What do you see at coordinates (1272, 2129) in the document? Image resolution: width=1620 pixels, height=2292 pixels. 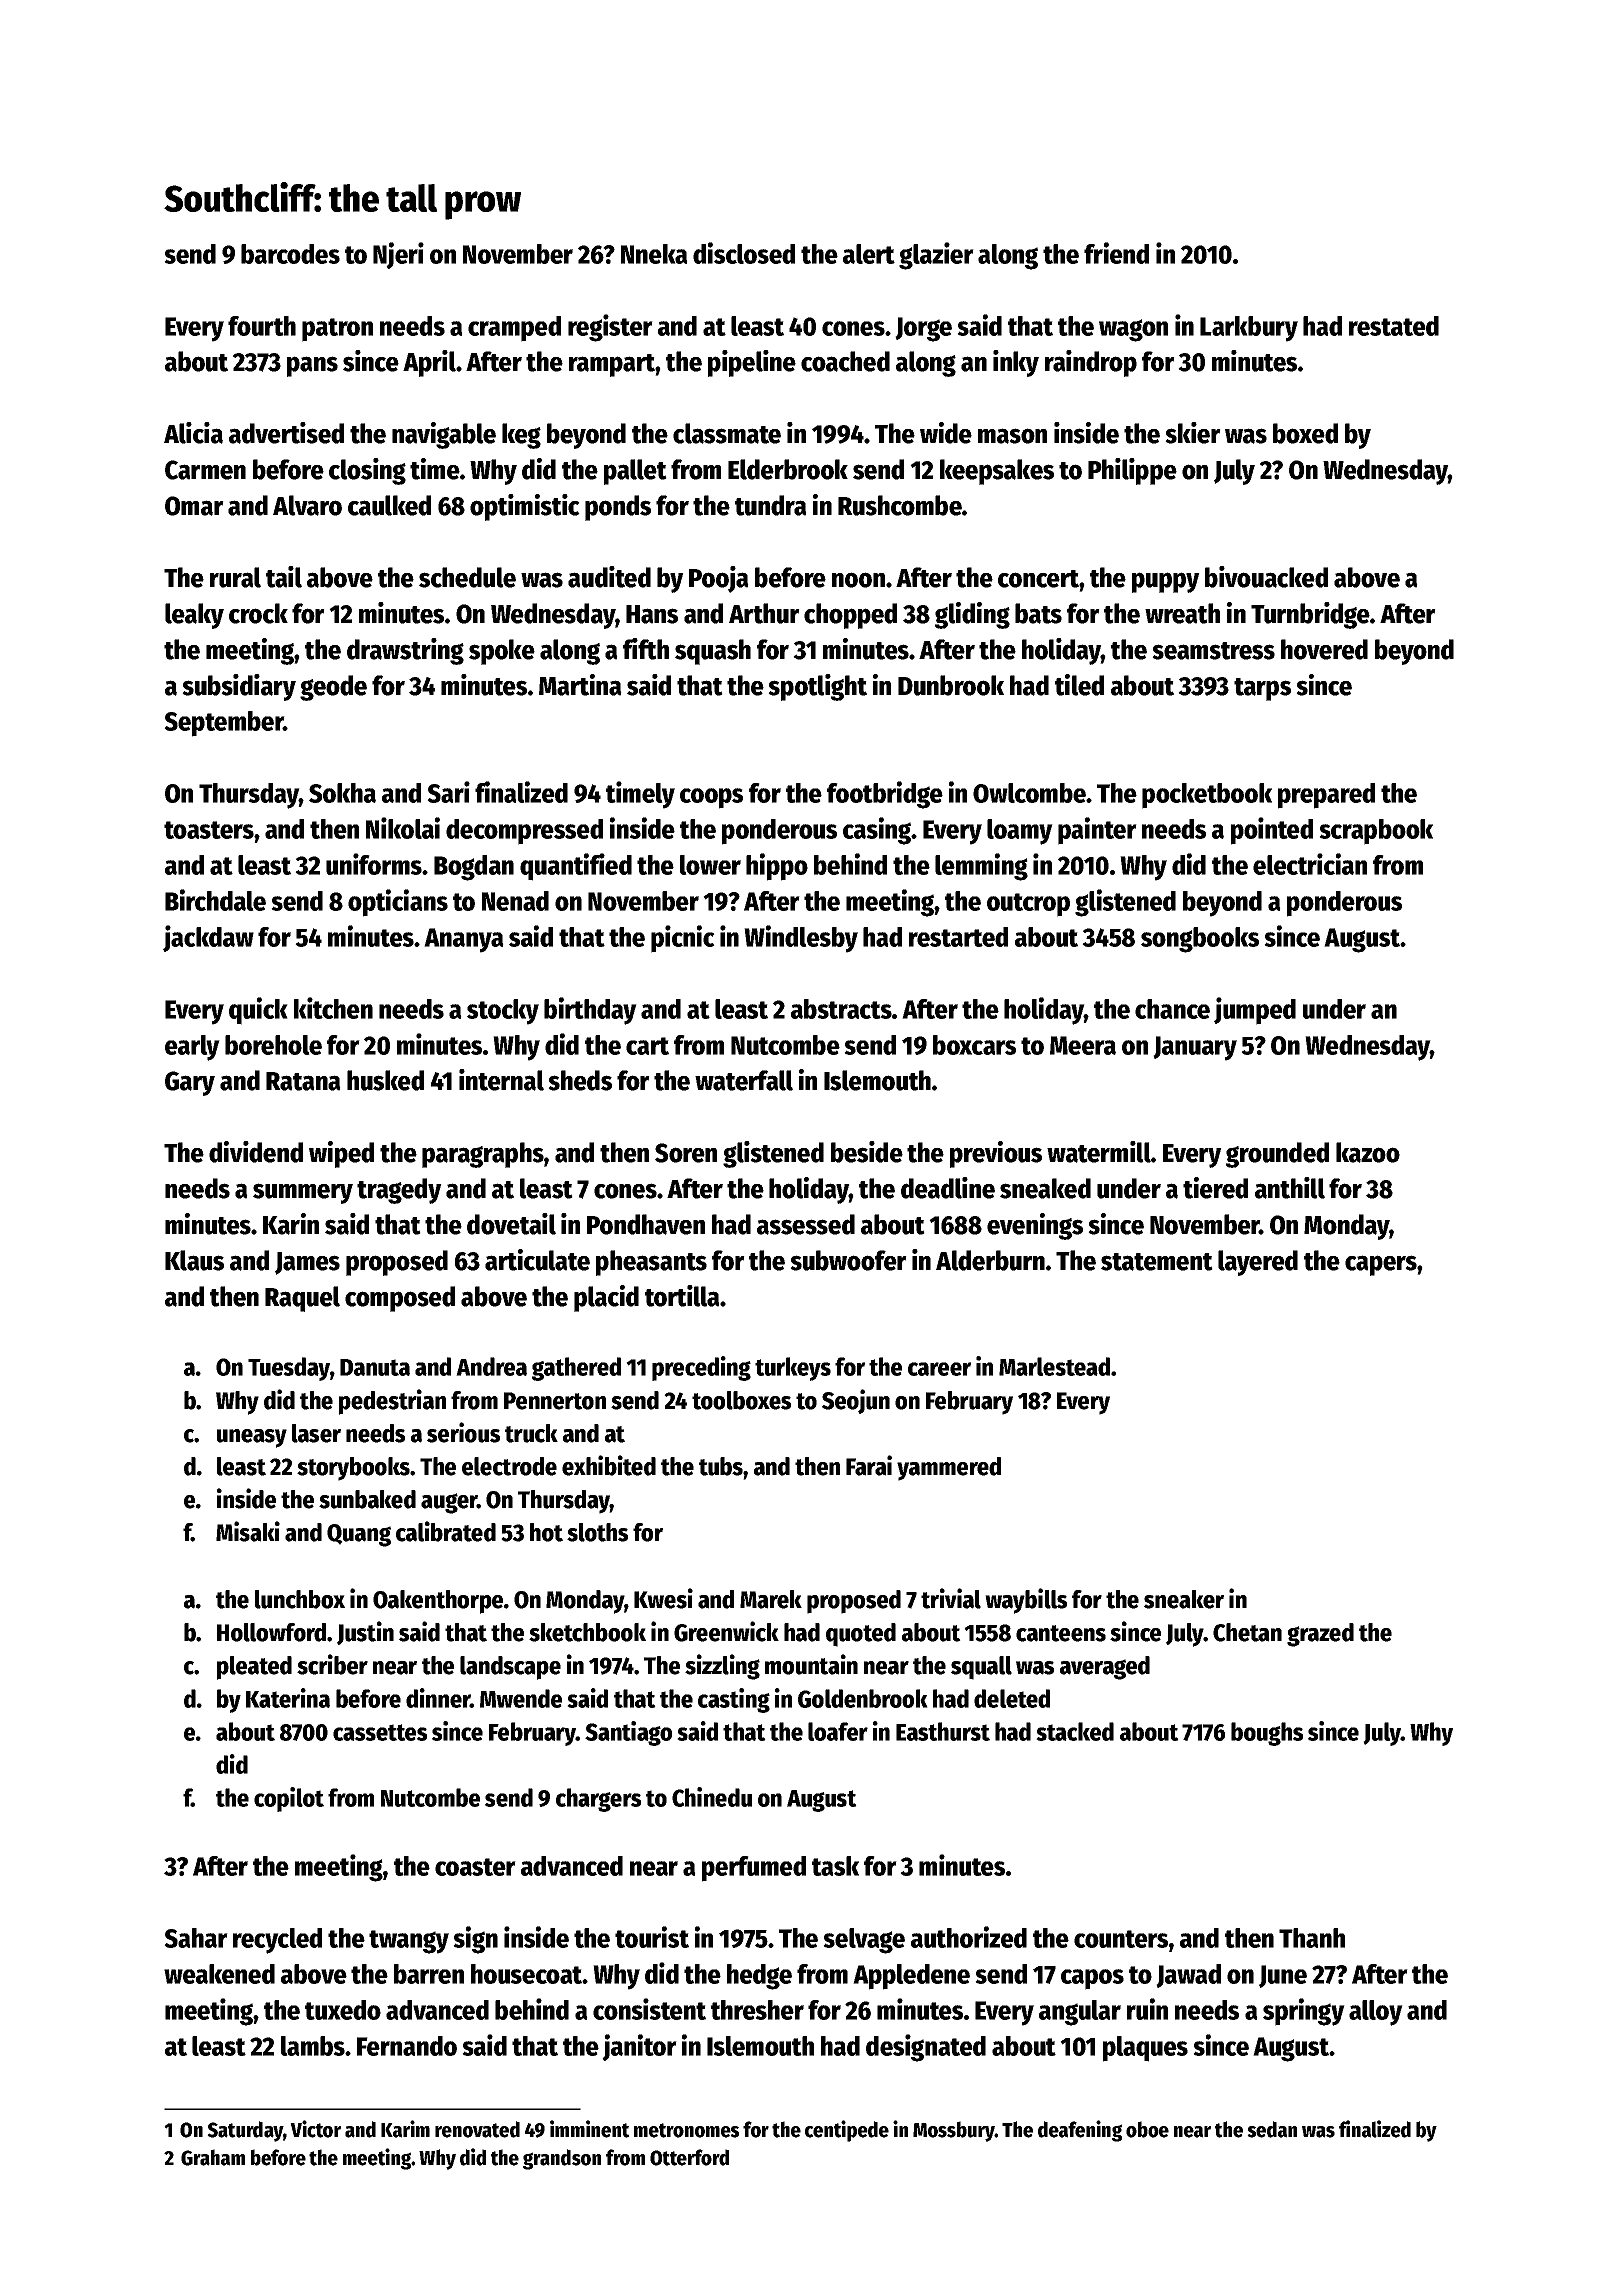 I see `sedan` at bounding box center [1272, 2129].
